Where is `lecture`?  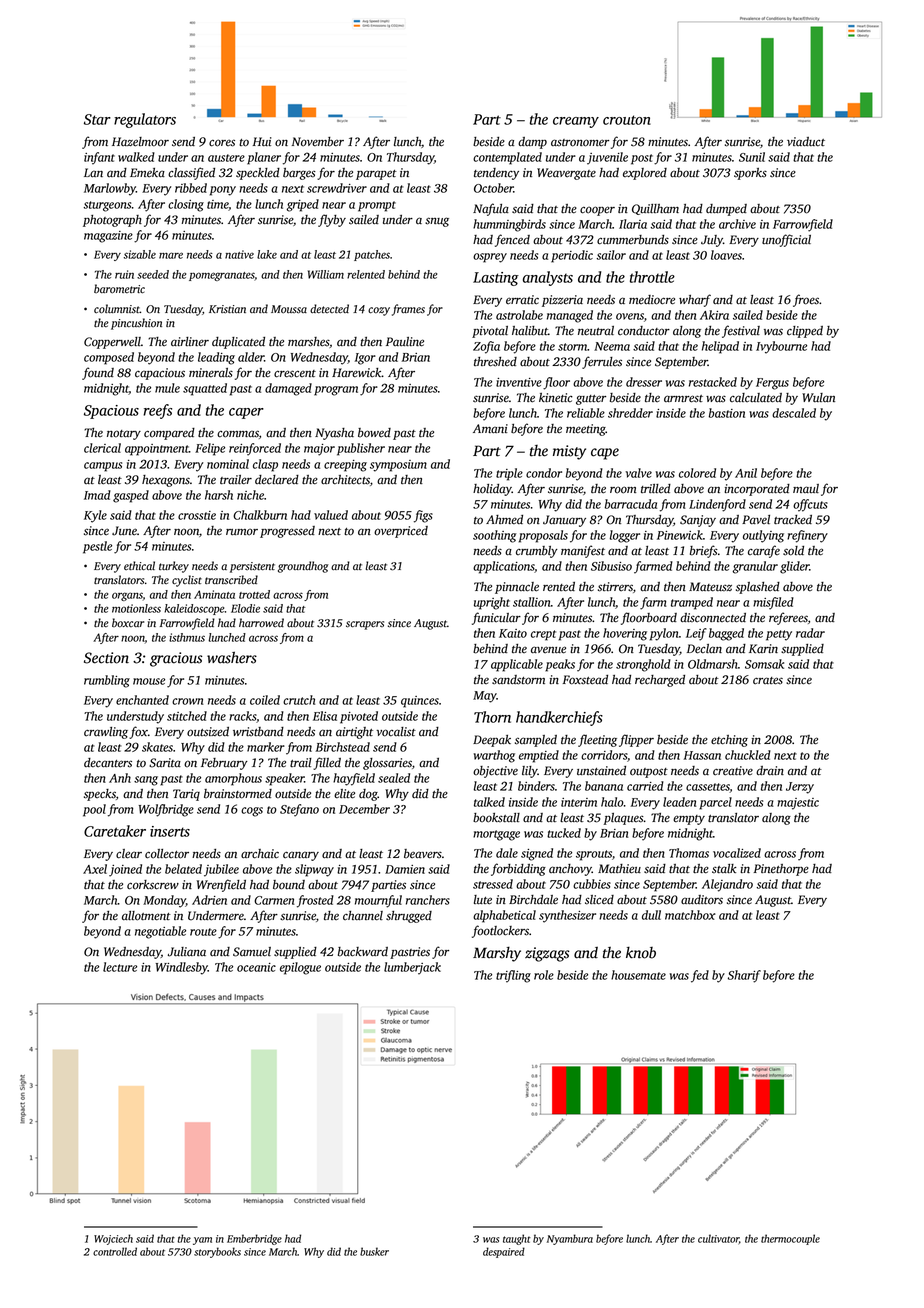
lecture is located at coordinates (120, 967).
